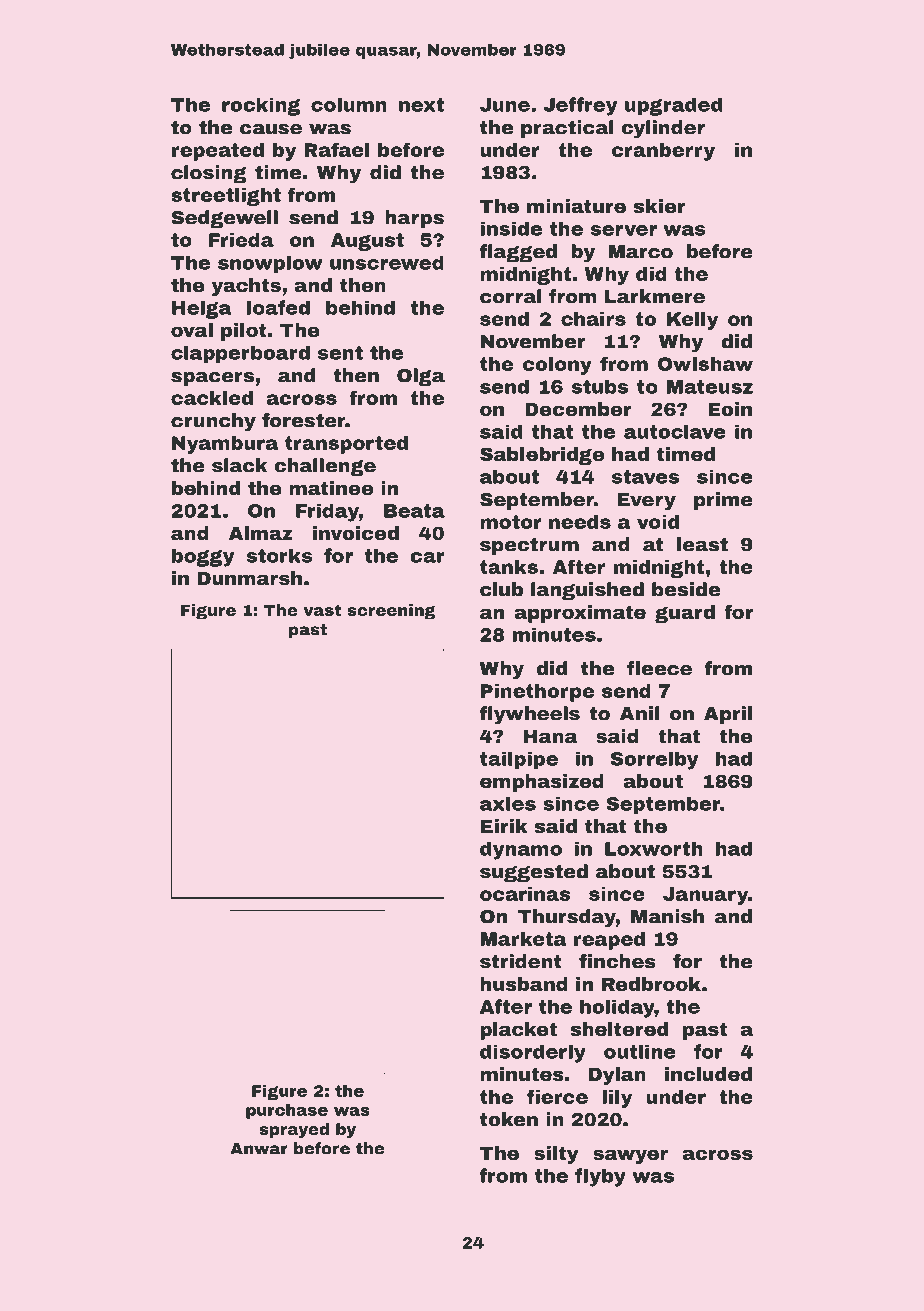  What do you see at coordinates (673, 107) in the page?
I see `upgraded` at bounding box center [673, 107].
